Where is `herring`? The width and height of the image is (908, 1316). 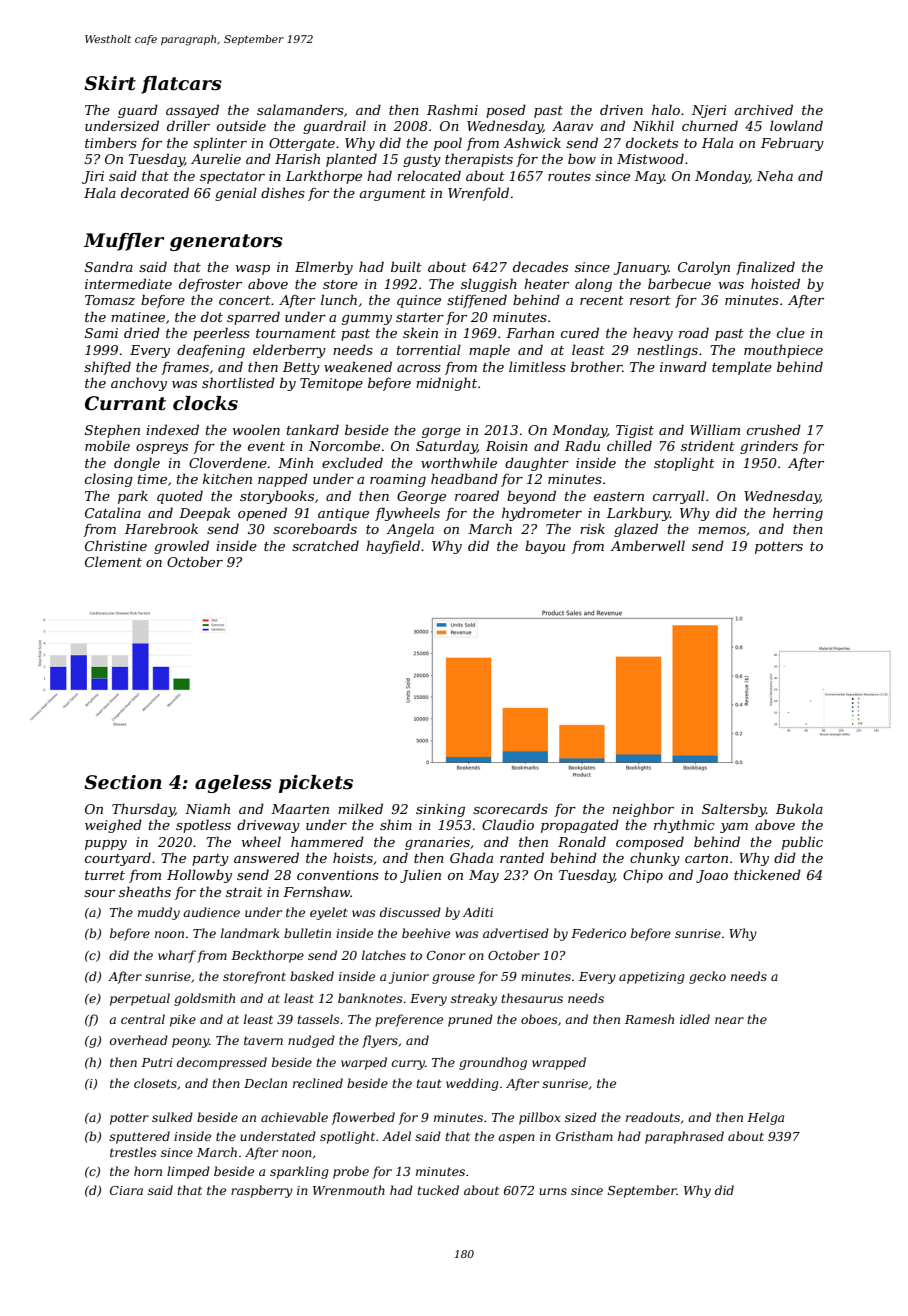 herring is located at coordinates (798, 514).
